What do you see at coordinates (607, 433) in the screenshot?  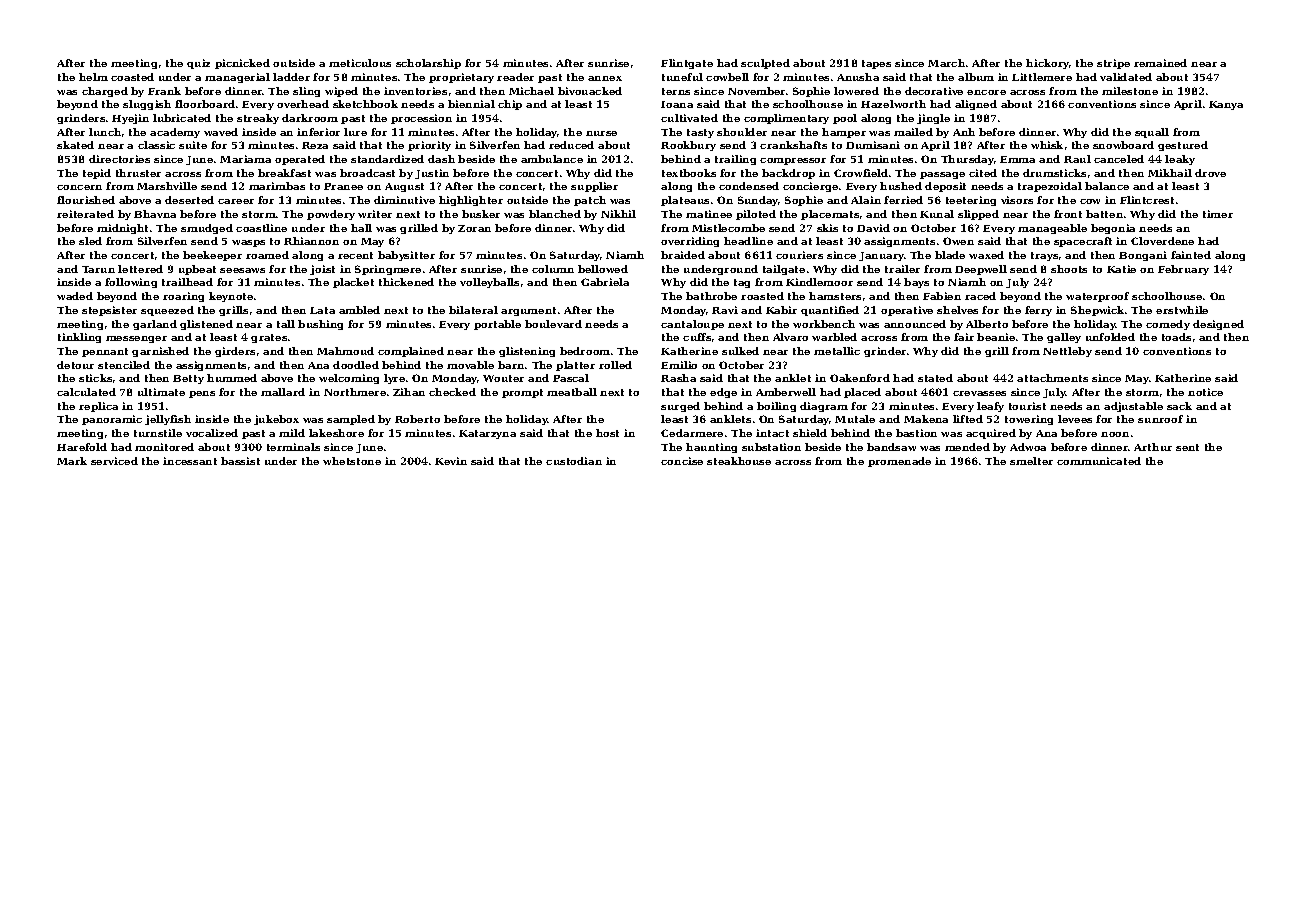 I see `host` at bounding box center [607, 433].
